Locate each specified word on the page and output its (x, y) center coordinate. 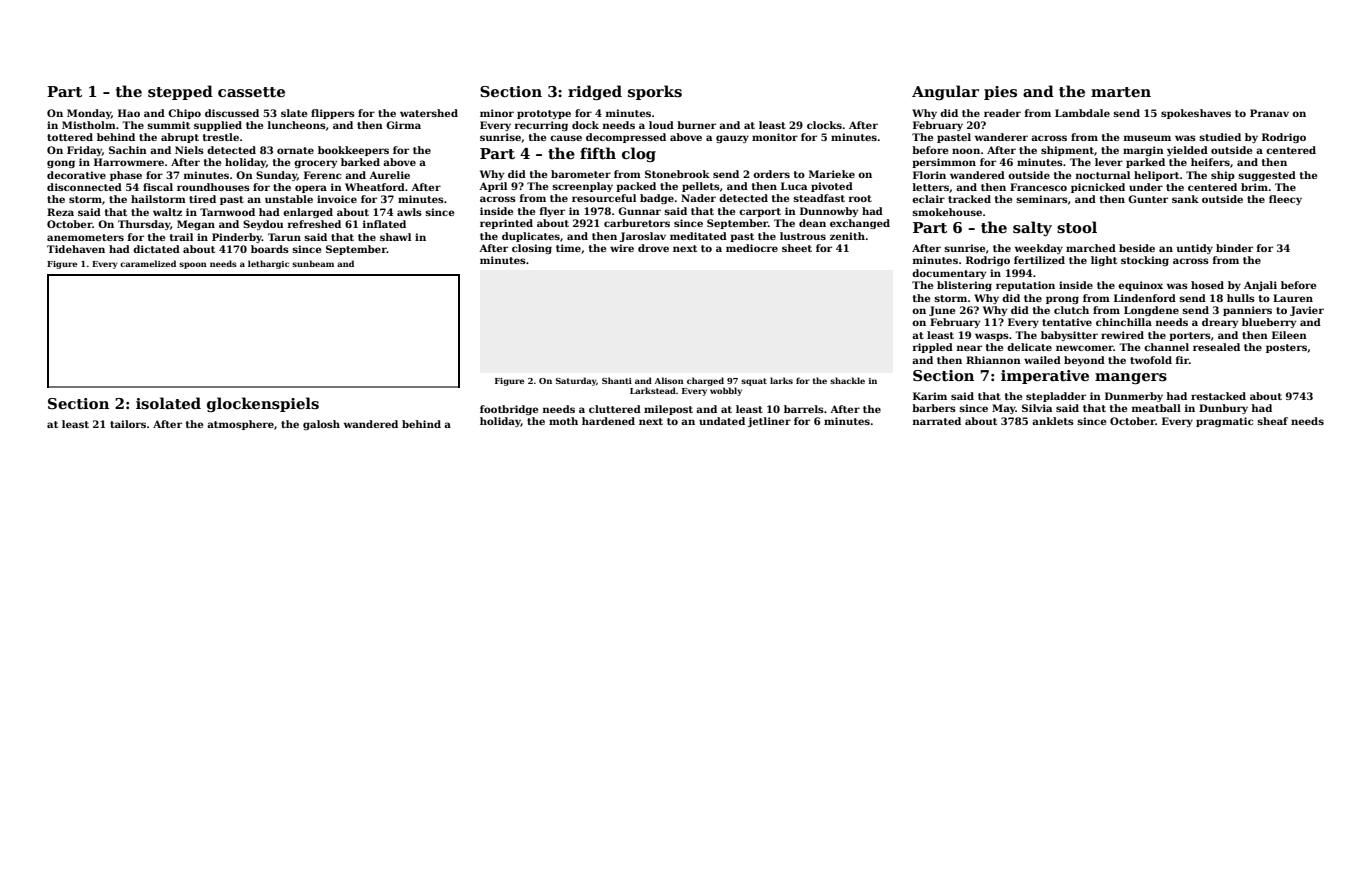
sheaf (1272, 421)
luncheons (297, 125)
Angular (945, 92)
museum (1147, 138)
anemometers (85, 237)
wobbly (726, 391)
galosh (321, 425)
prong (1062, 300)
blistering (964, 286)
